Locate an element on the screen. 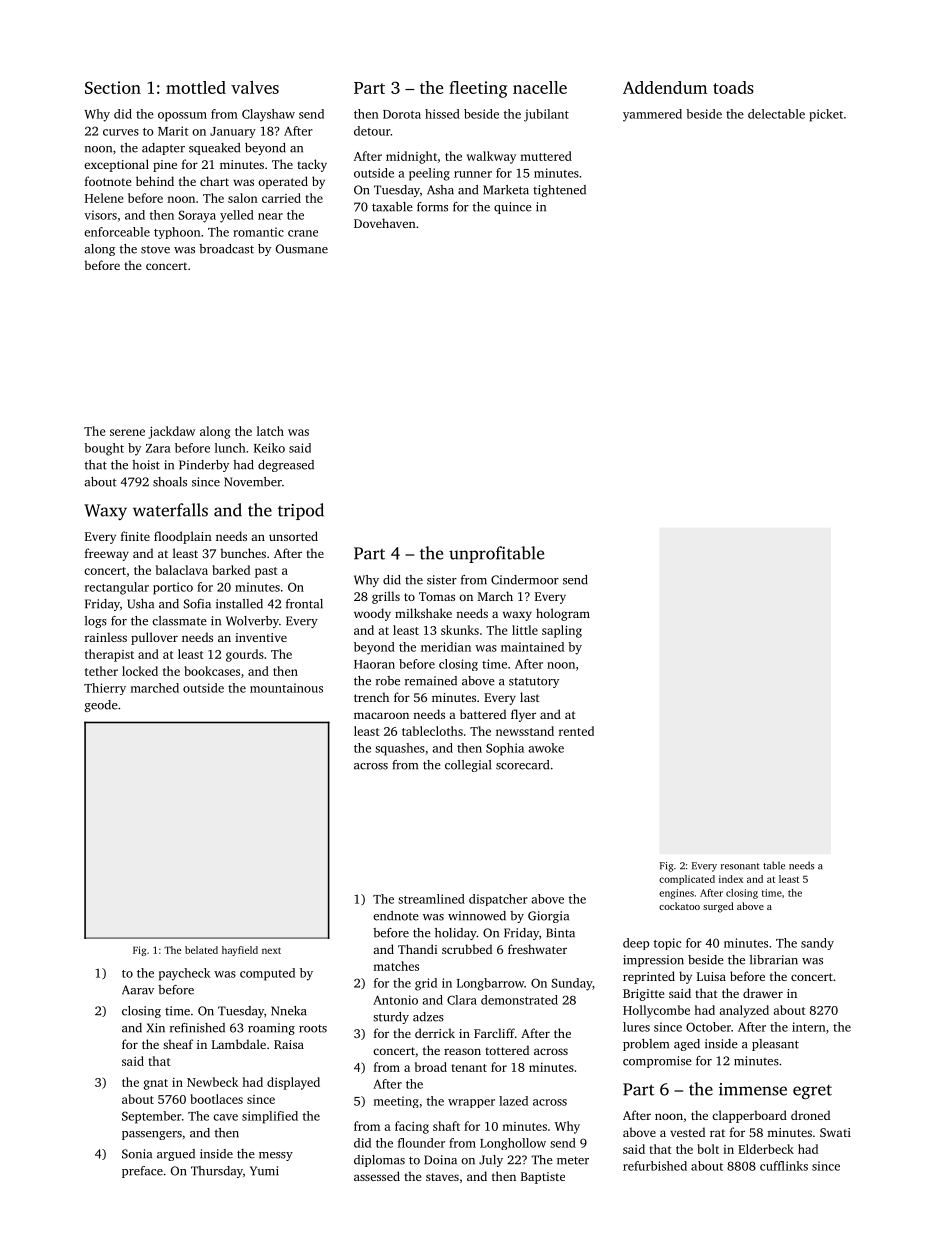 The height and width of the screenshot is (1233, 952). belated is located at coordinates (201, 950).
